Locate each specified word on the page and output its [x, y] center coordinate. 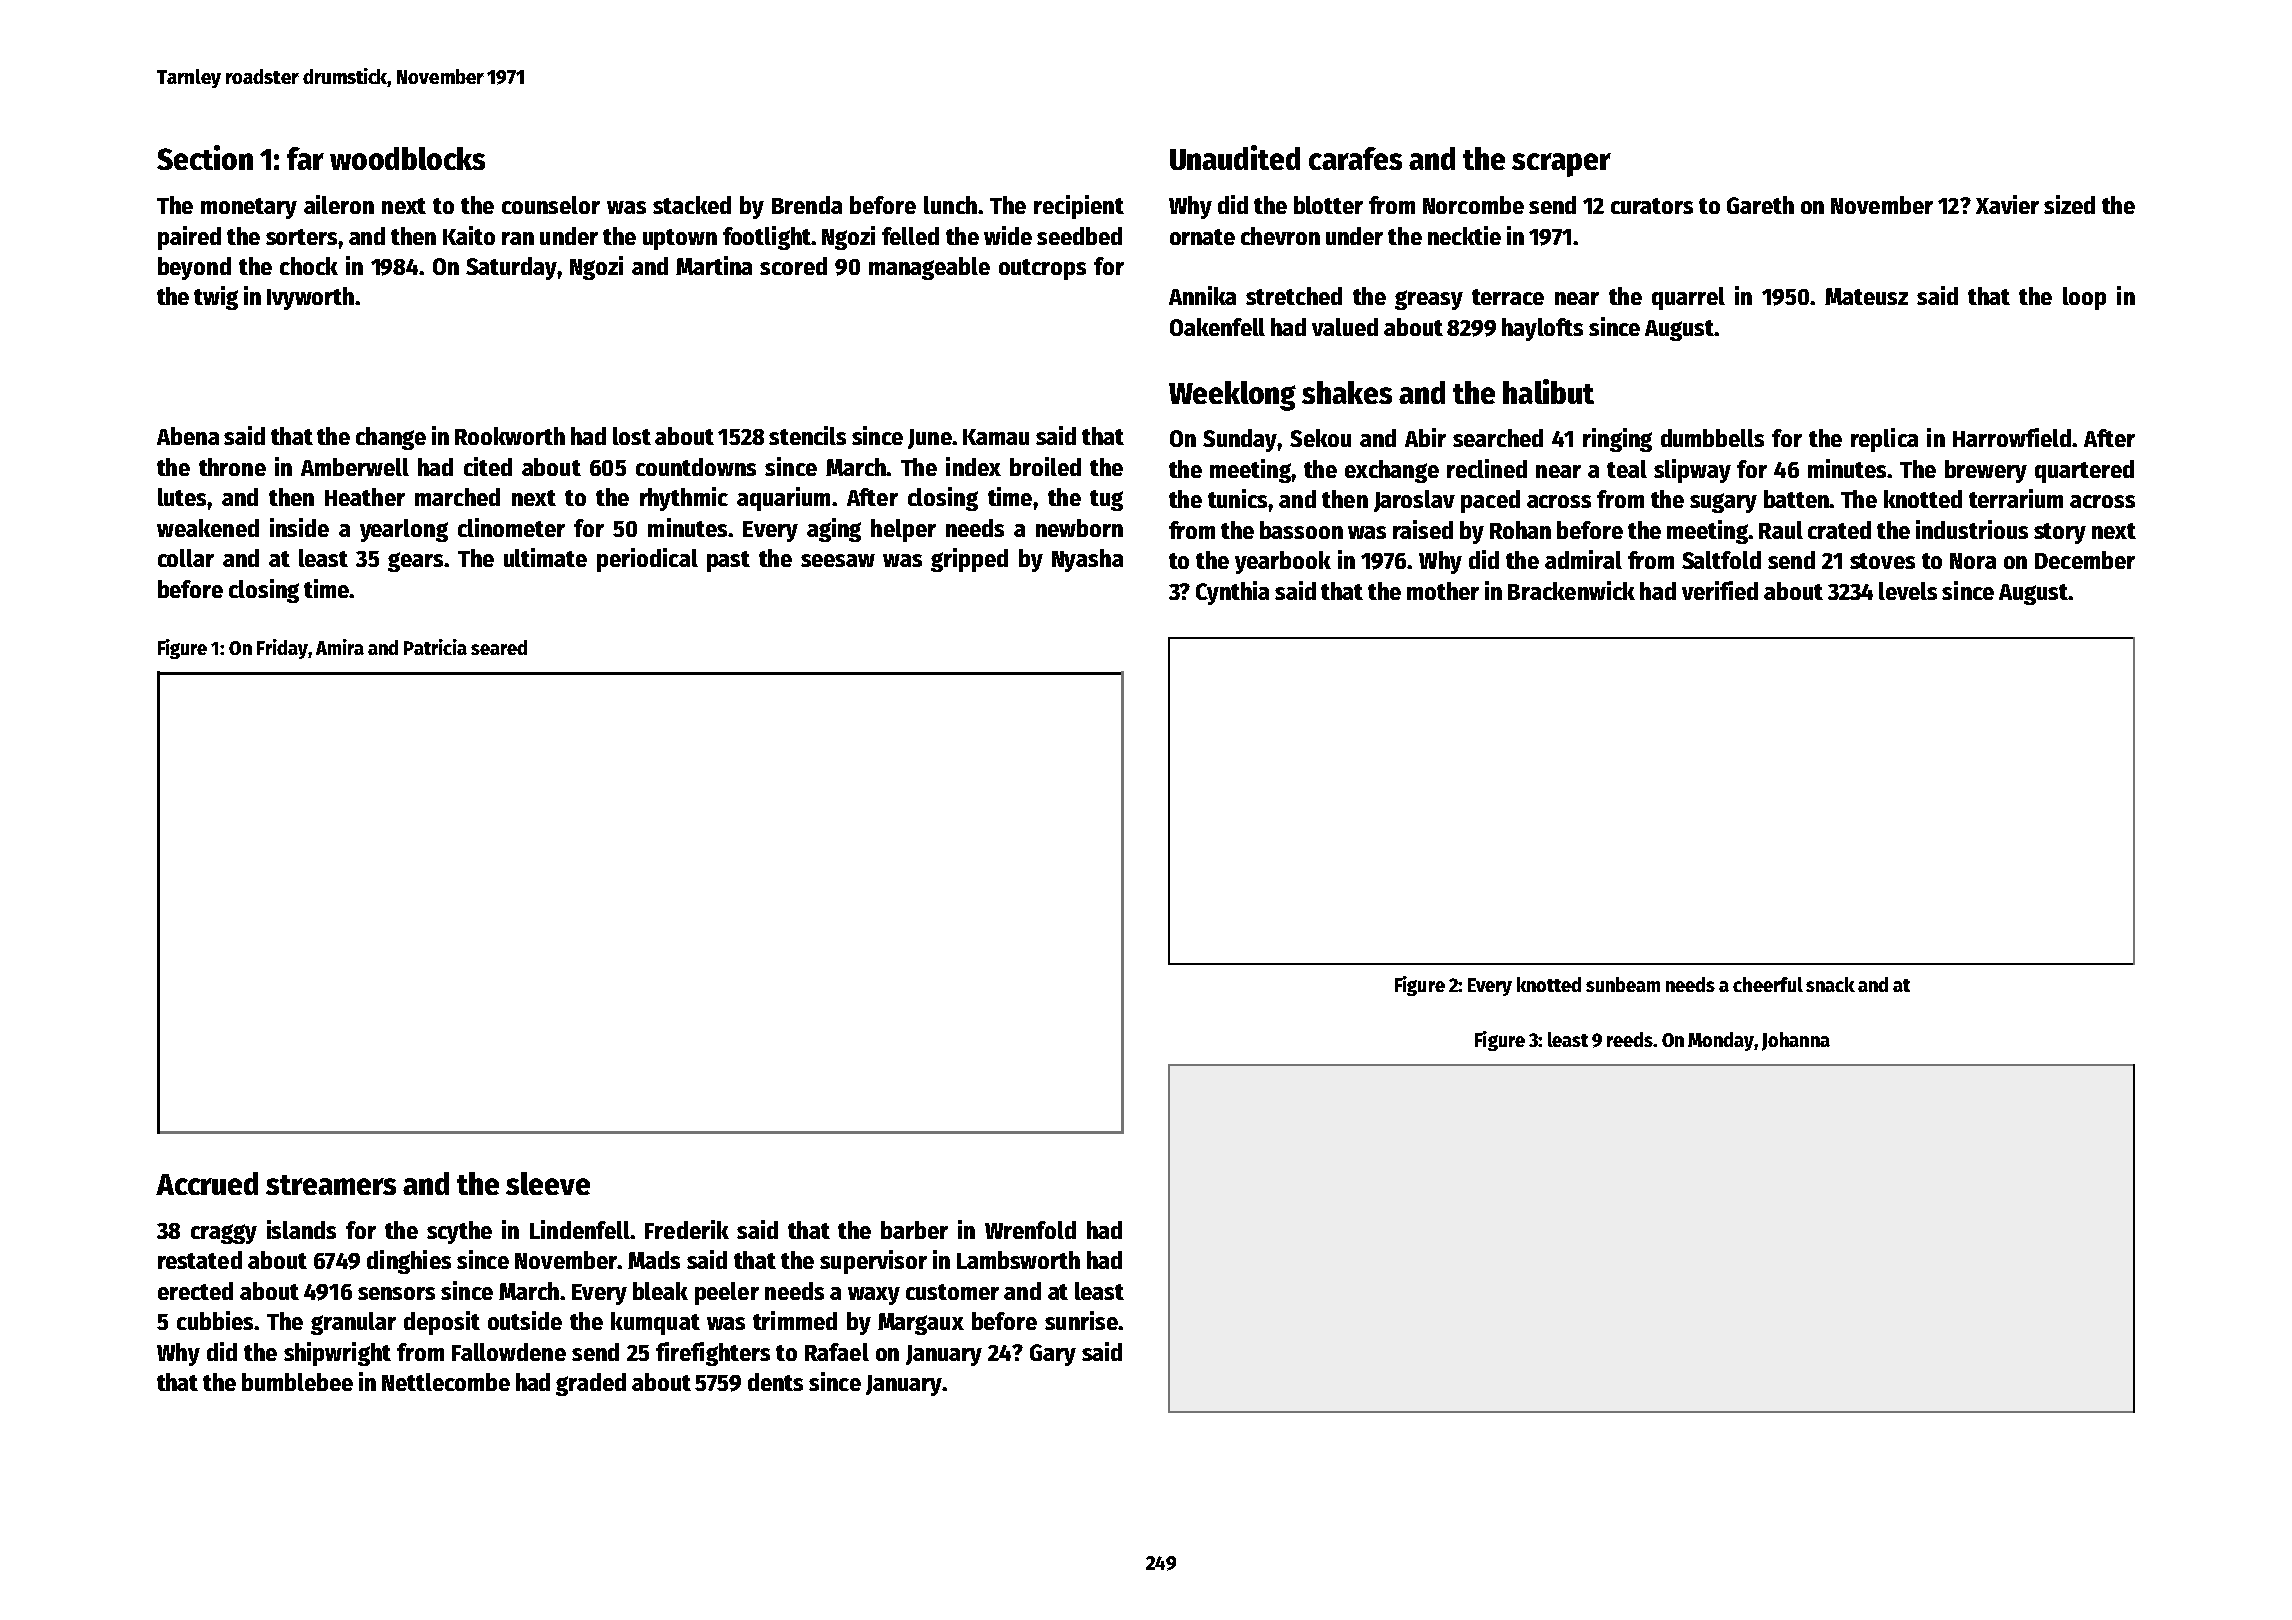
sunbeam [1623, 984]
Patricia [435, 647]
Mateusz [1866, 296]
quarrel [1688, 298]
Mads [654, 1260]
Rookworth [510, 436]
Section [205, 157]
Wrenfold [1030, 1230]
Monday [1721, 1041]
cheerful [1768, 984]
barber [914, 1230]
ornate [1202, 237]
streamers [331, 1185]
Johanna [1796, 1041]
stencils [807, 435]
